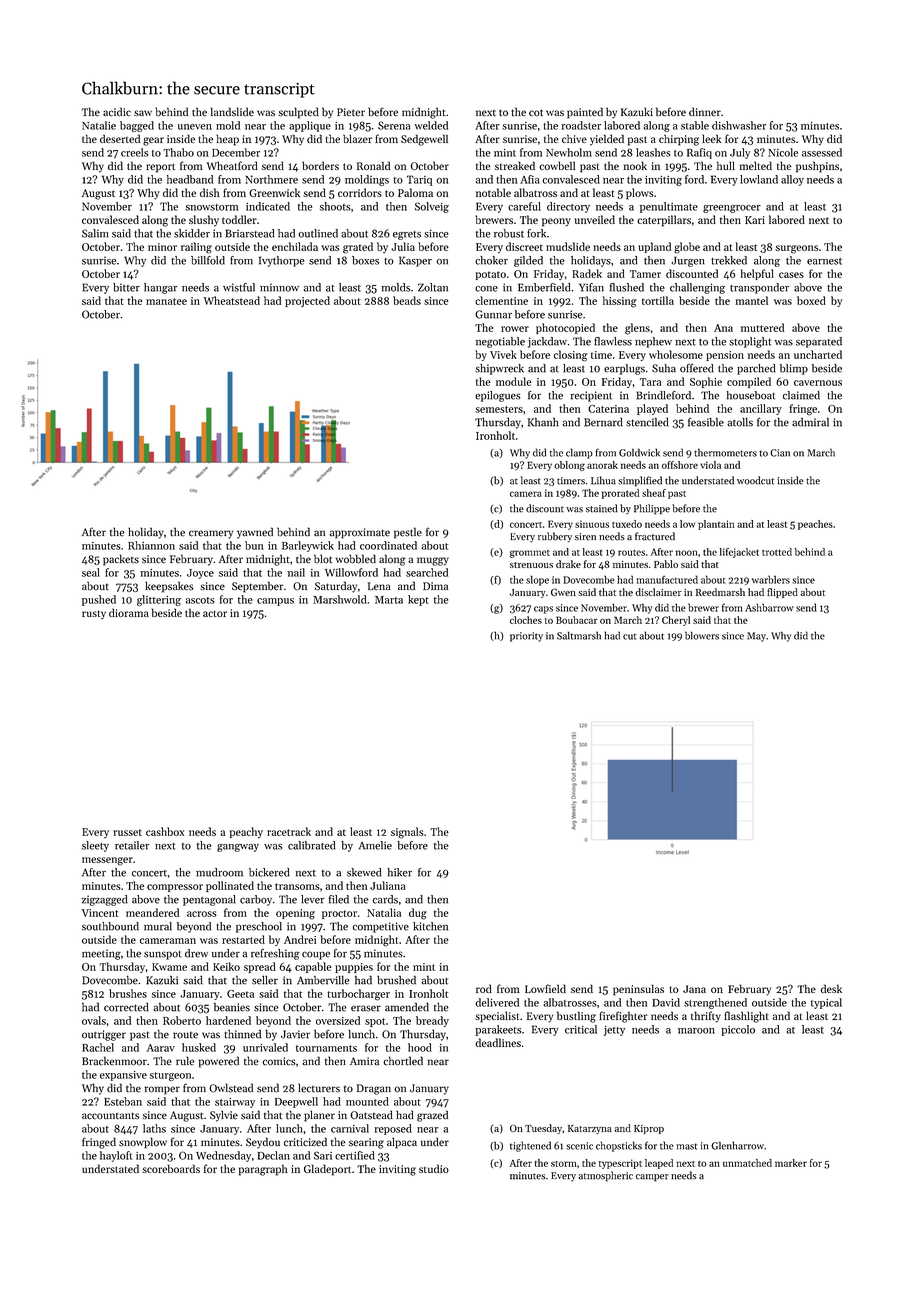 The width and height of the image is (924, 1308). What do you see at coordinates (95, 233) in the image?
I see `Salim` at bounding box center [95, 233].
